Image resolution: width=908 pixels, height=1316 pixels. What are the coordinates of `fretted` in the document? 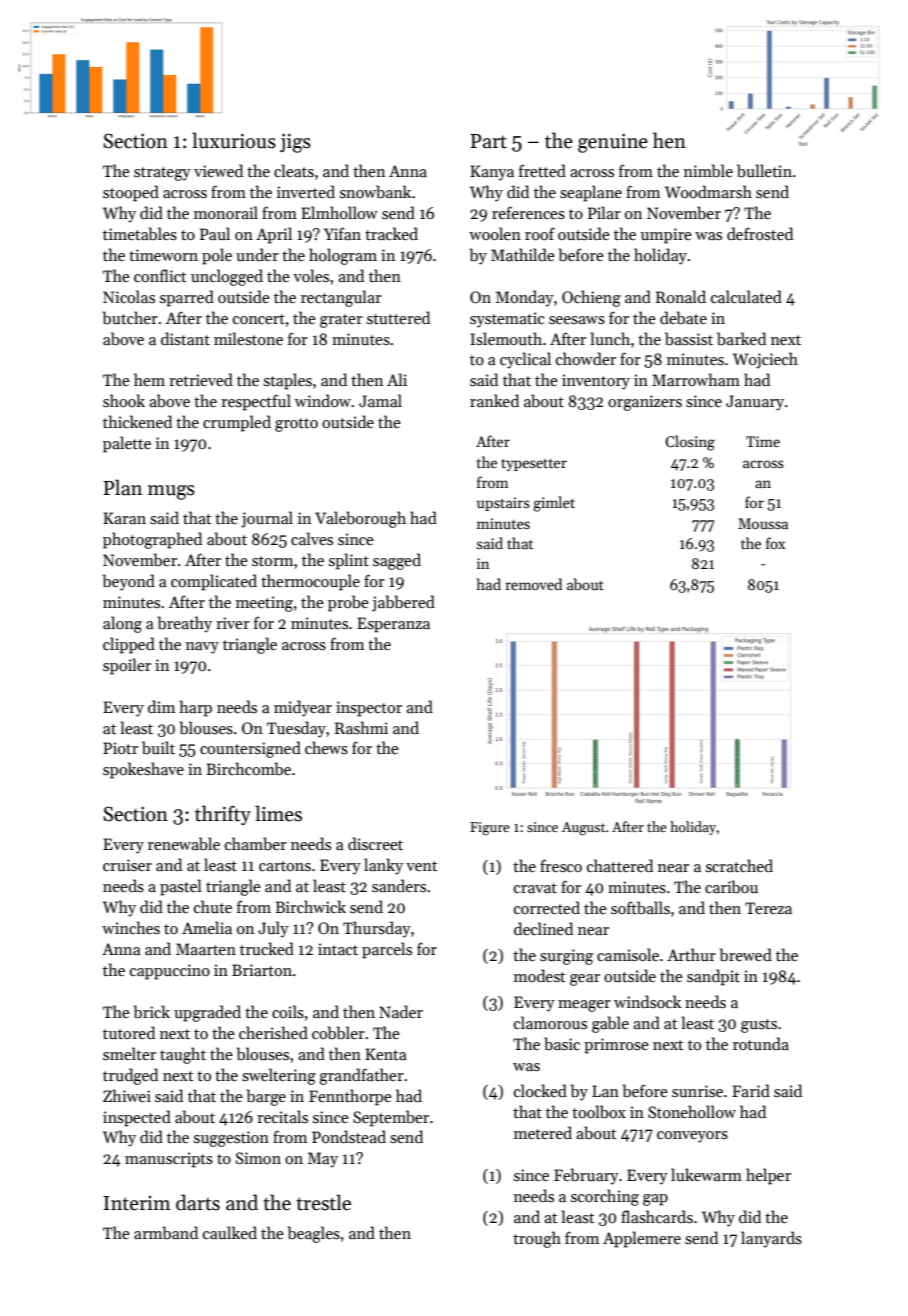 It's located at (542, 170).
